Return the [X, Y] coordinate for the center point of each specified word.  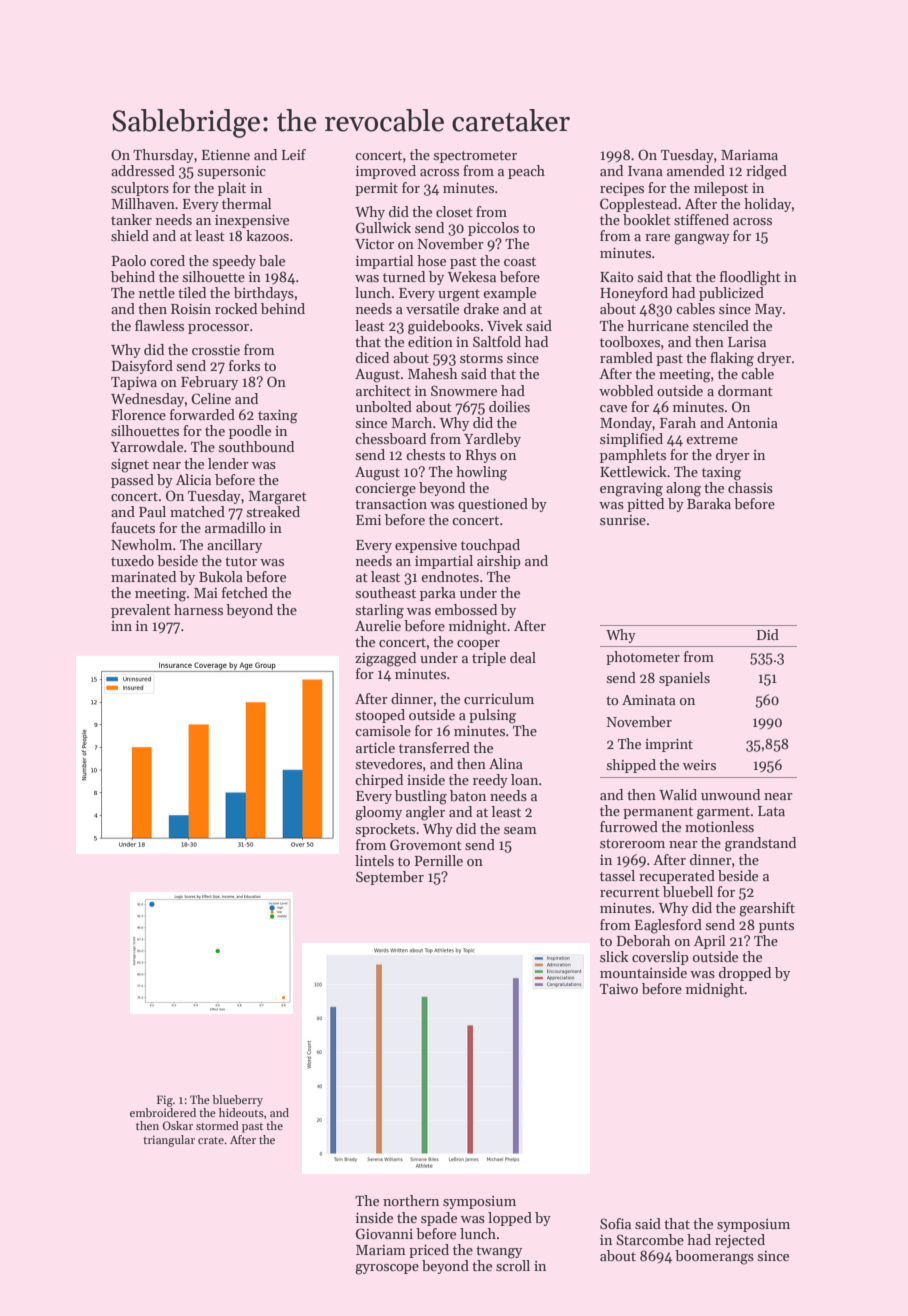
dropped [745, 974]
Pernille [439, 860]
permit [376, 189]
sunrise [623, 520]
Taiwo [619, 989]
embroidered [163, 1112]
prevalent [141, 611]
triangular [169, 1141]
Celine [211, 398]
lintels [374, 860]
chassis [750, 487]
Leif [294, 154]
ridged [766, 172]
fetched [245, 592]
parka [438, 594]
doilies [509, 406]
